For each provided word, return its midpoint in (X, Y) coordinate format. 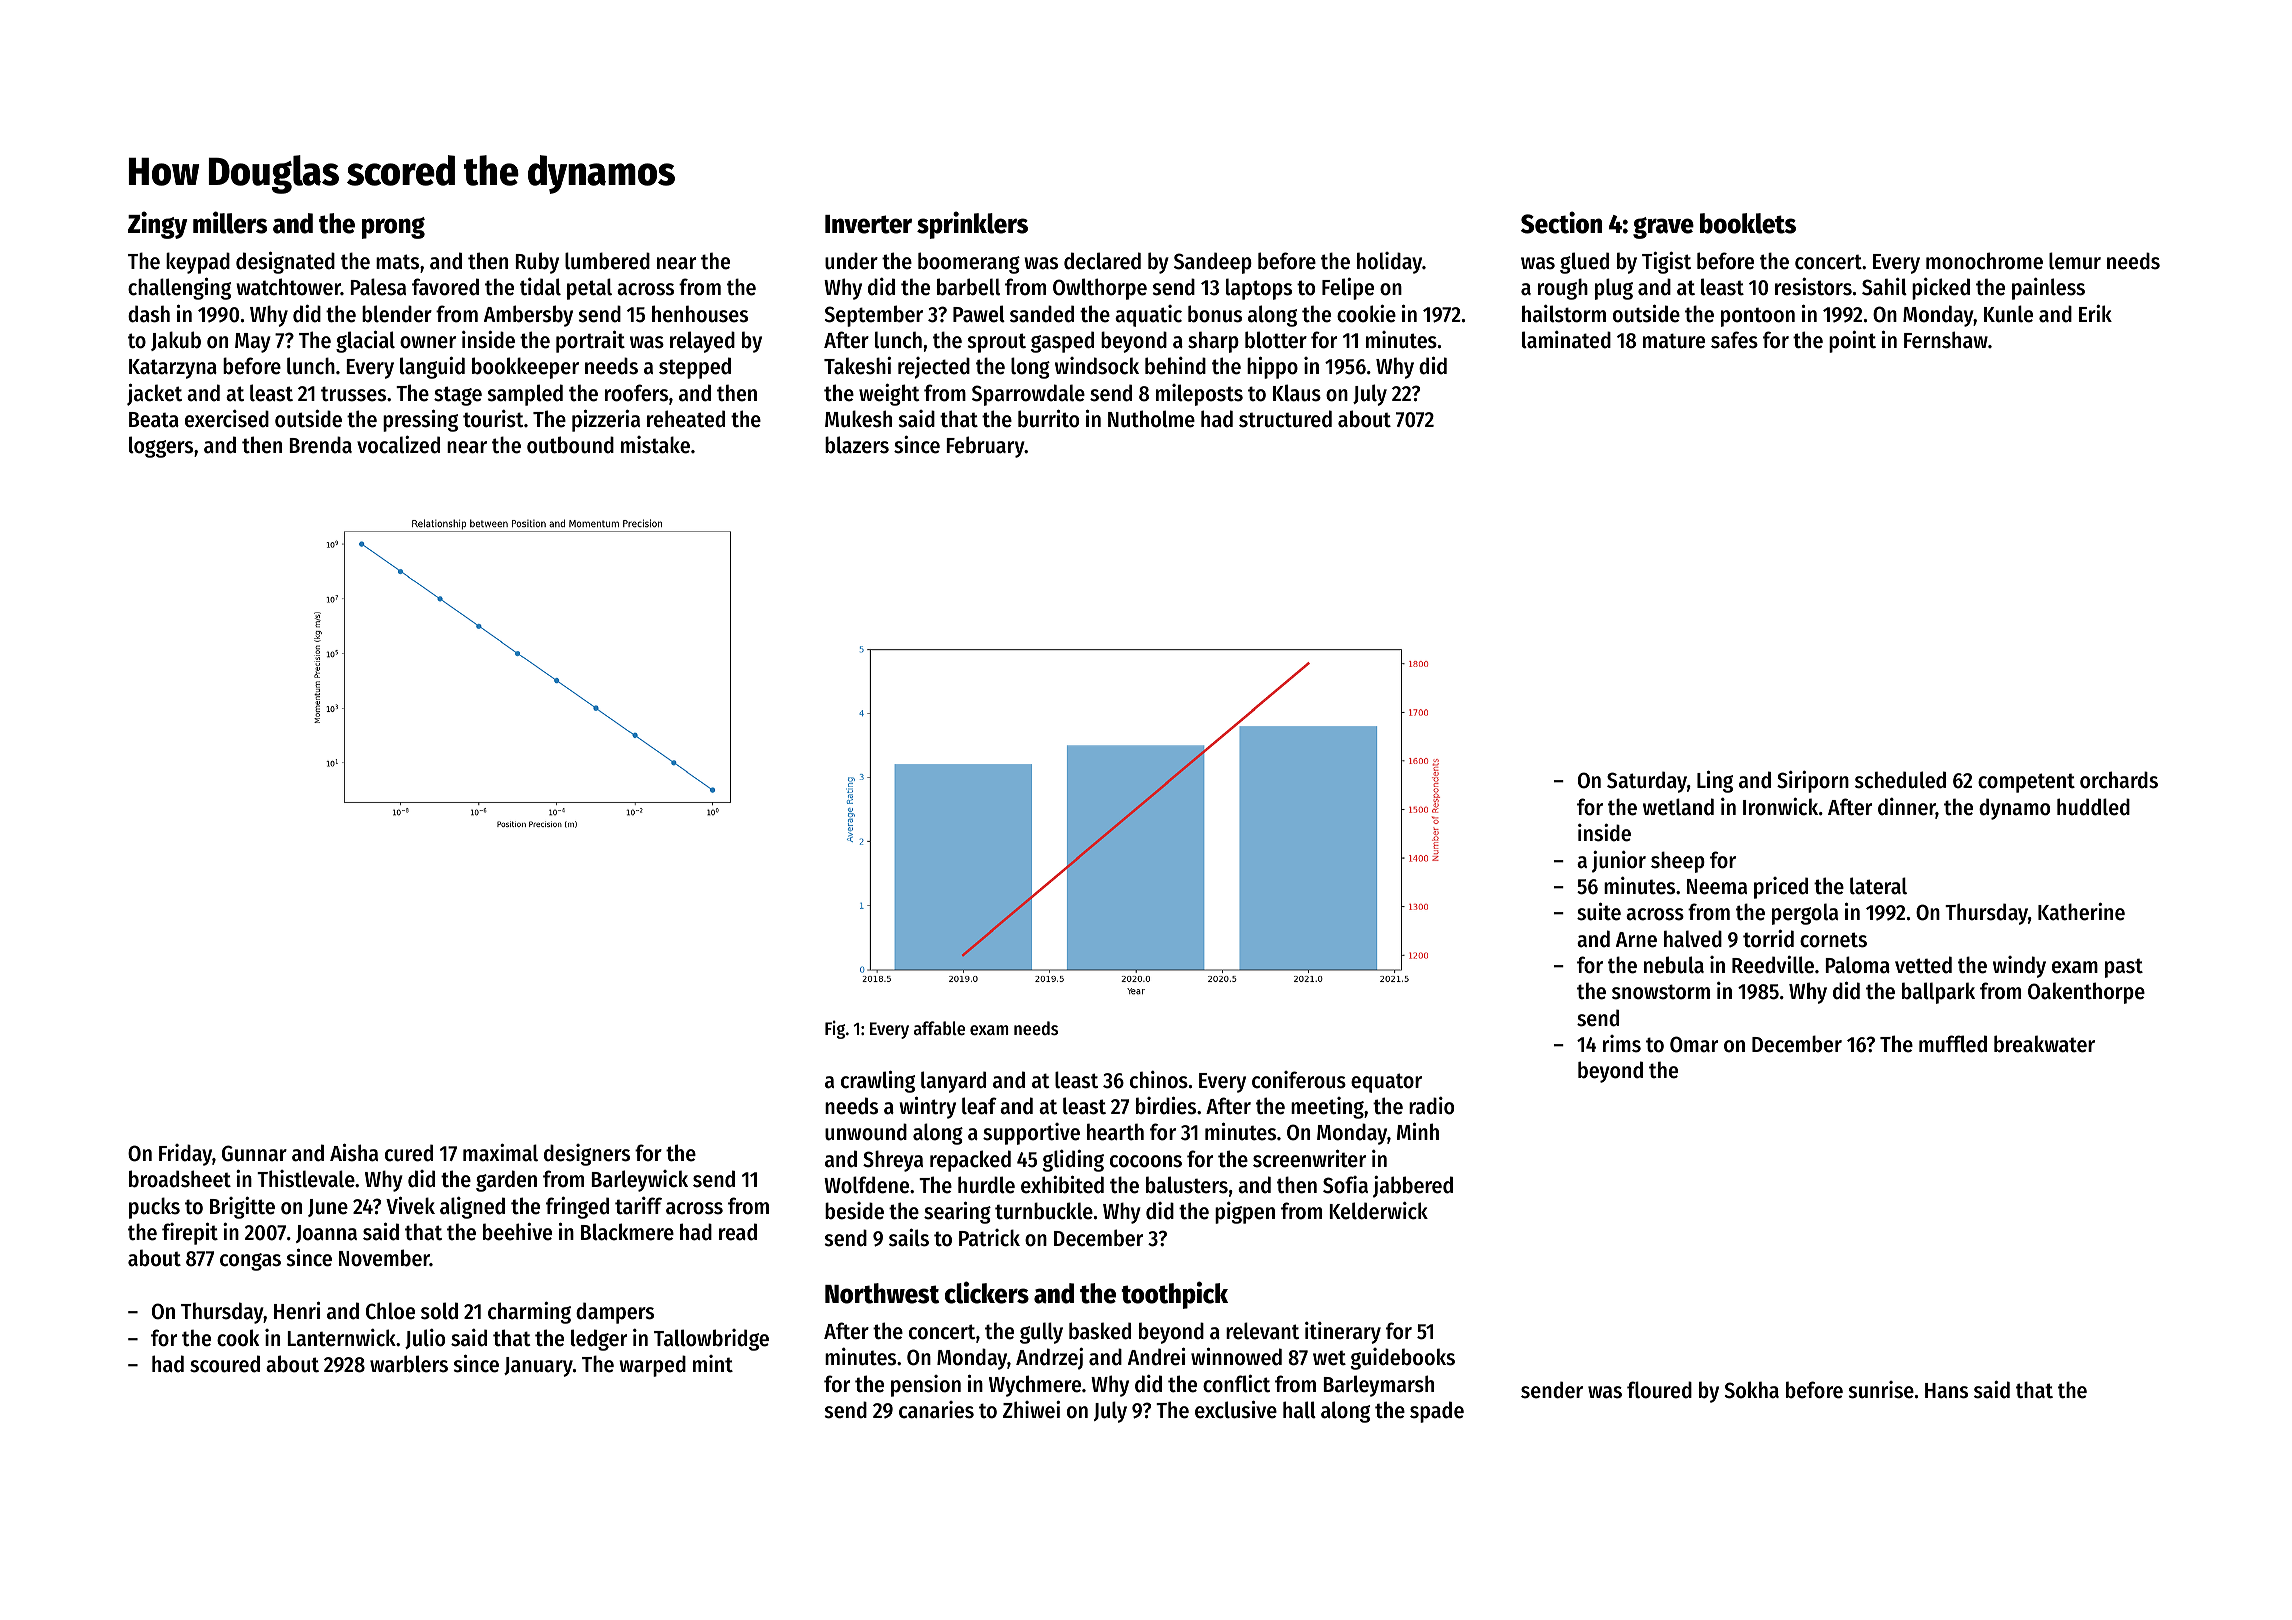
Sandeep (1213, 263)
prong (393, 228)
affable (939, 1028)
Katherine (2081, 912)
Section (1561, 222)
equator (1386, 1083)
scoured (225, 1364)
